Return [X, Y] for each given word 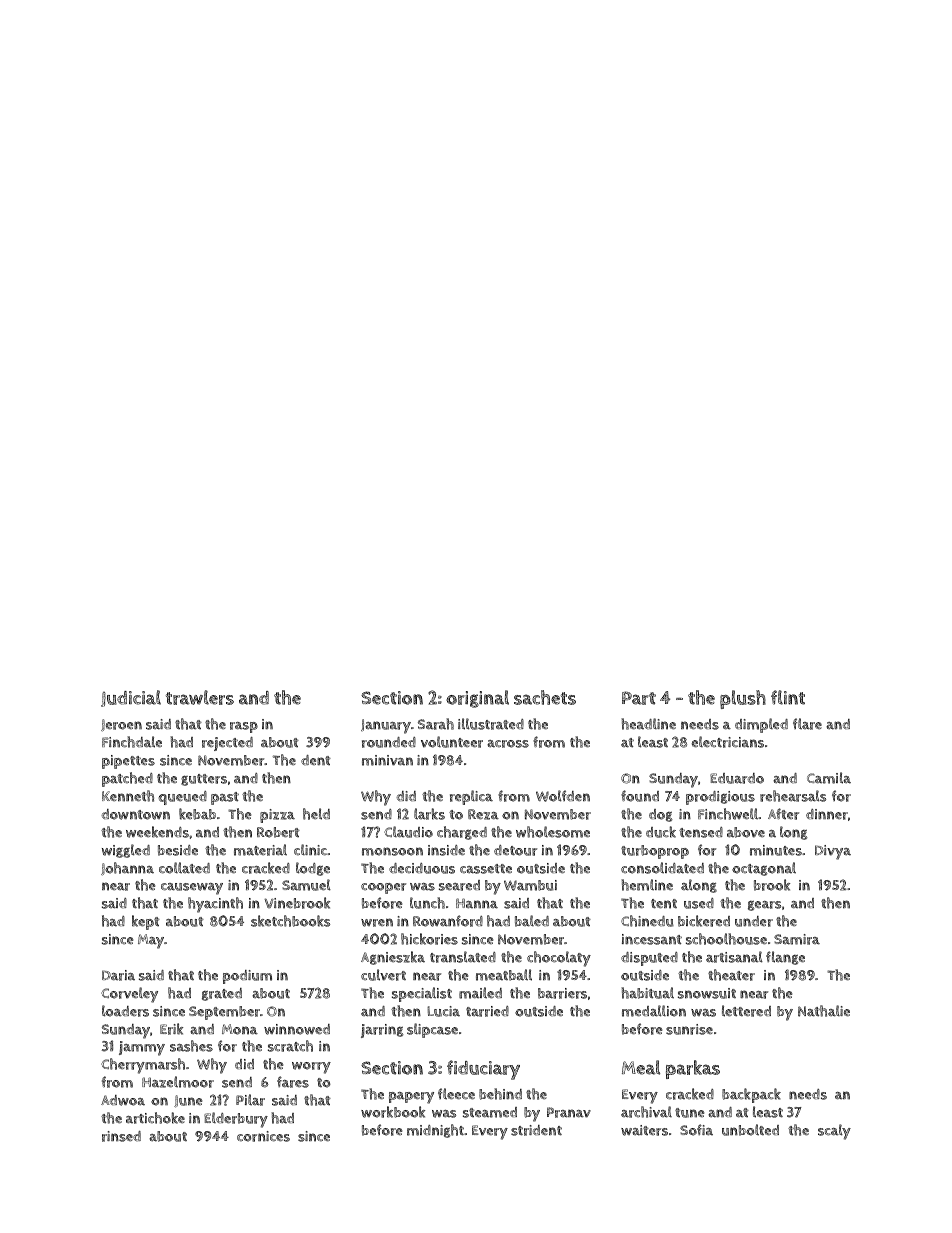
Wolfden [563, 796]
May [151, 941]
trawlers [200, 697]
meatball [504, 975]
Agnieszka [393, 958]
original [477, 699]
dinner [827, 814]
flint [788, 697]
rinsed [121, 1136]
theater [731, 975]
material [260, 850]
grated [222, 994]
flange [785, 958]
